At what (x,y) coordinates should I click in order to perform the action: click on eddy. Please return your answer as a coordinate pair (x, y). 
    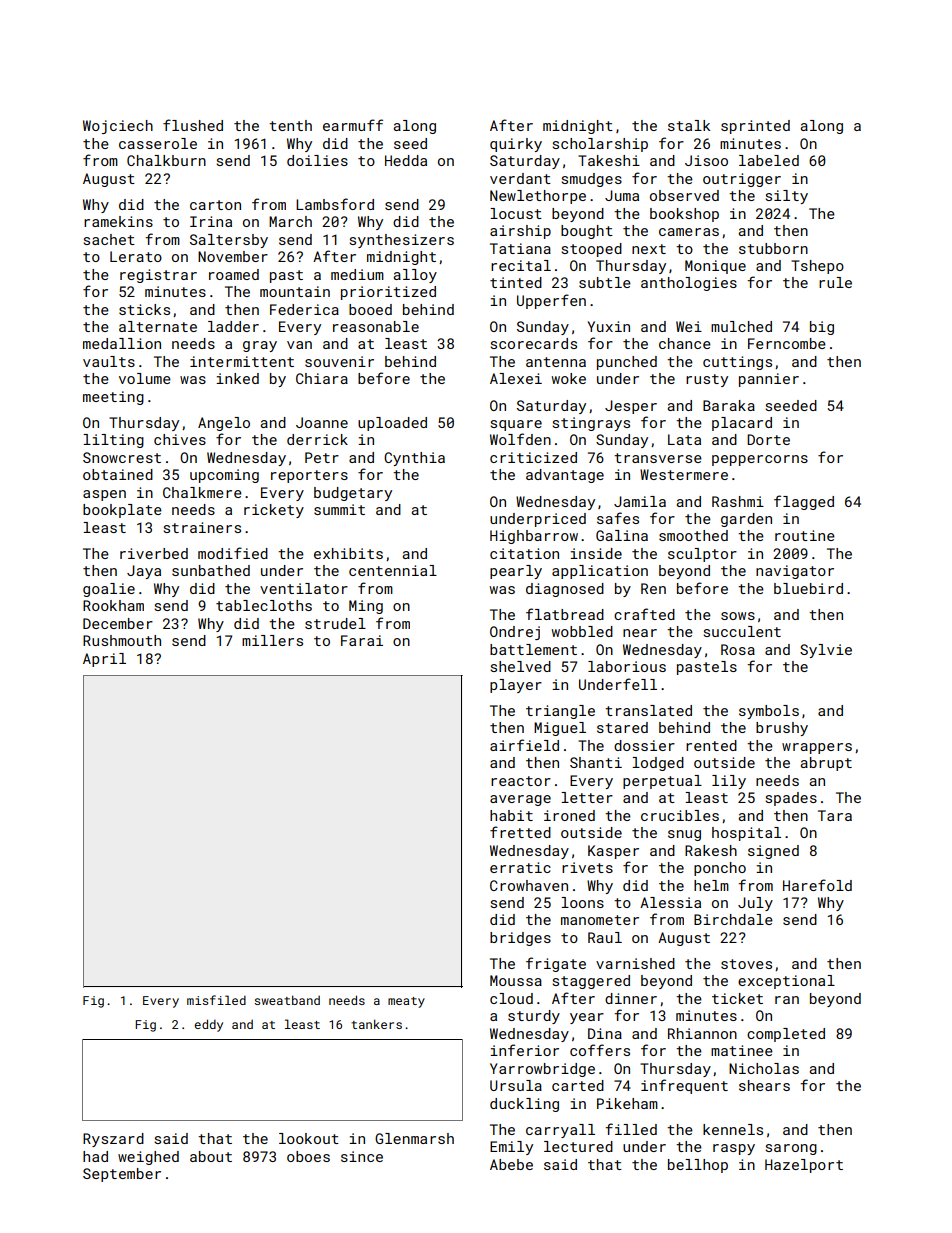
    Looking at the image, I should click on (208, 1025).
